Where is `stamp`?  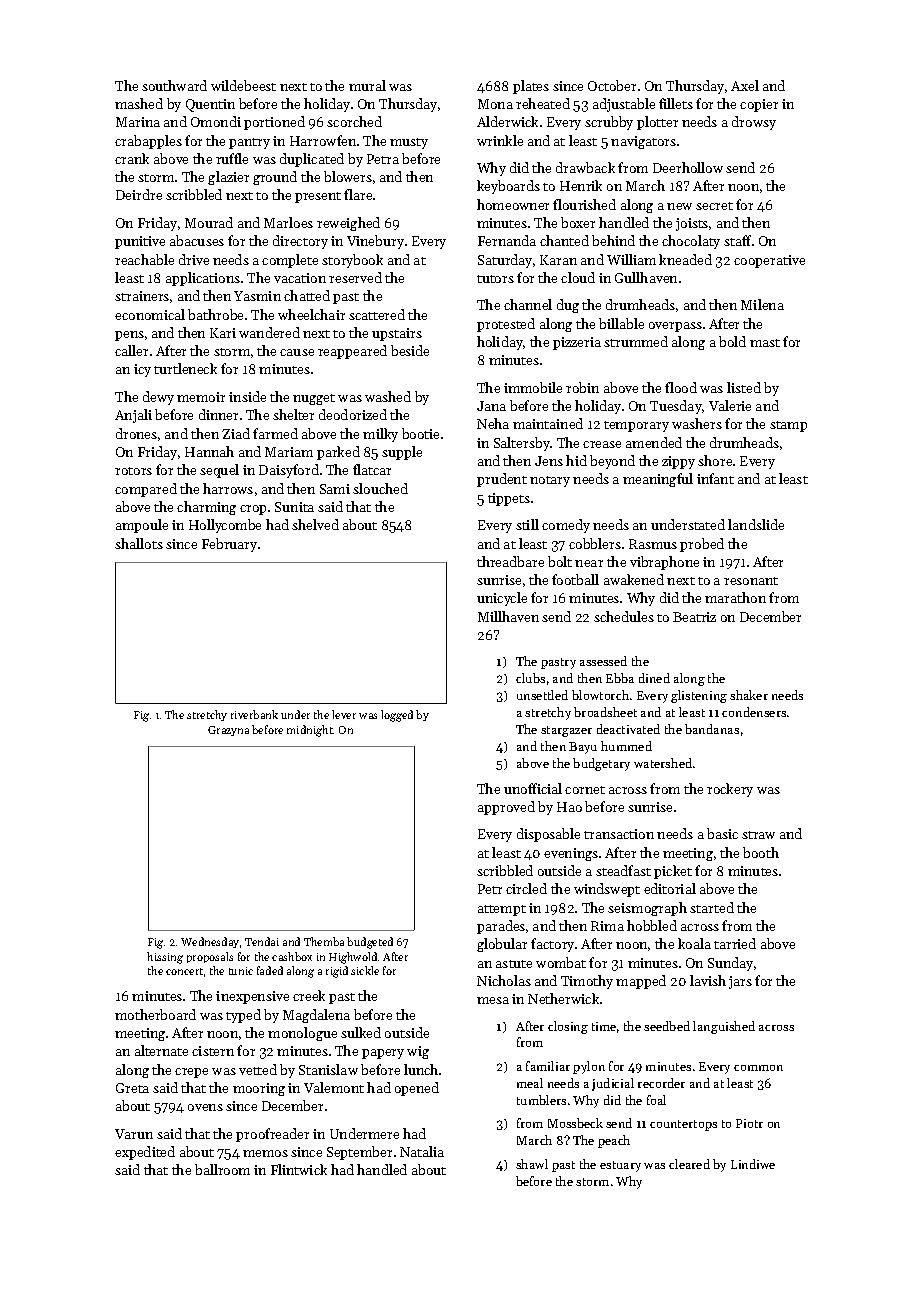
stamp is located at coordinates (788, 426).
